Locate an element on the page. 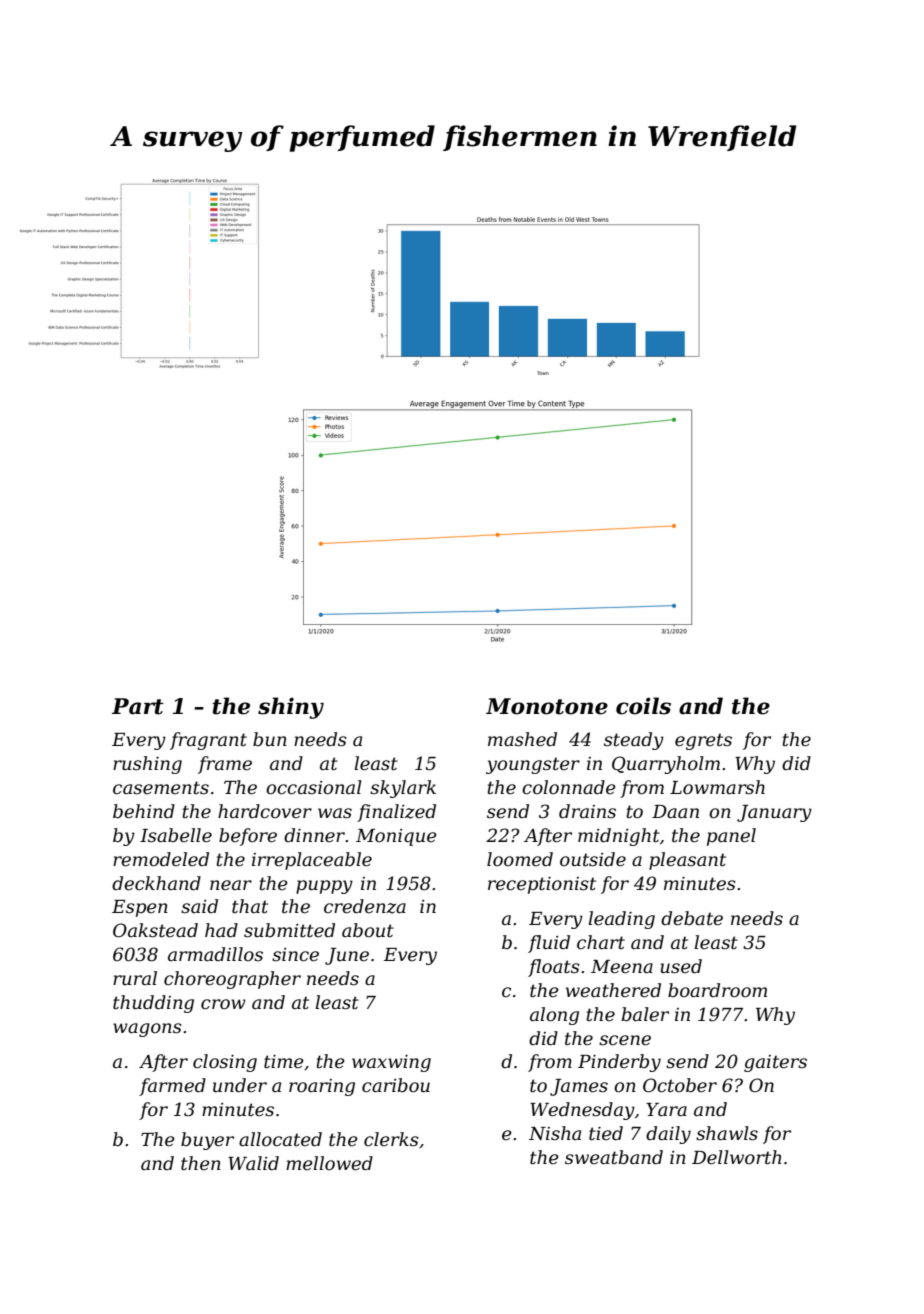  gaiters is located at coordinates (775, 1063).
